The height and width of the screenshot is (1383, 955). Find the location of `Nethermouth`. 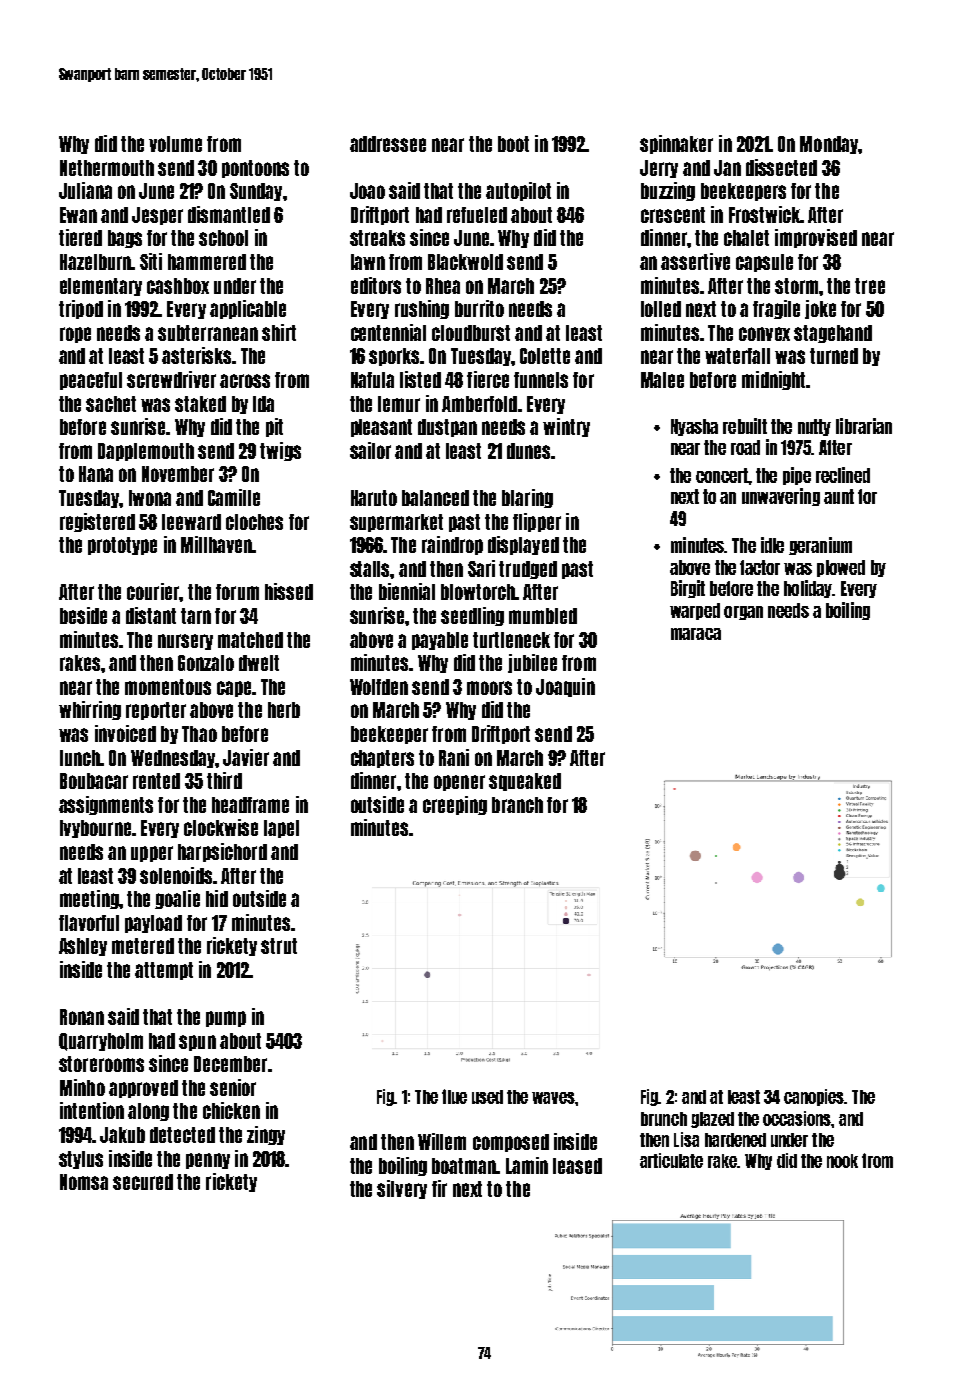

Nethermouth is located at coordinates (107, 168).
